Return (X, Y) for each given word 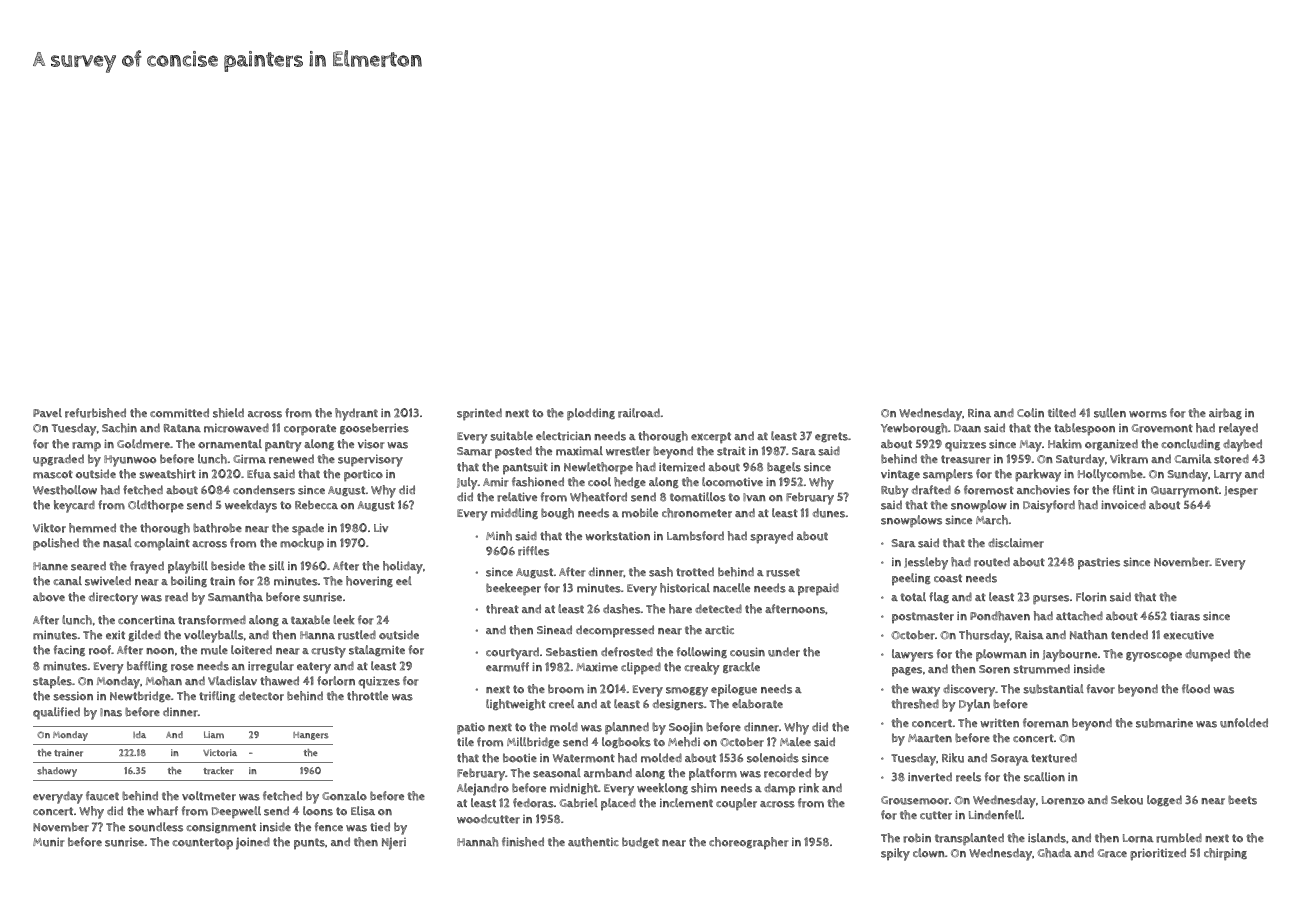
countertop (202, 844)
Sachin (119, 428)
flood (1196, 689)
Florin (1091, 597)
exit (115, 635)
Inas (111, 712)
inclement (686, 803)
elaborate (757, 704)
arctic (719, 630)
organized (1111, 444)
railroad (639, 413)
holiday (403, 567)
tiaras (1185, 616)
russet (783, 572)
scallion (1044, 777)
